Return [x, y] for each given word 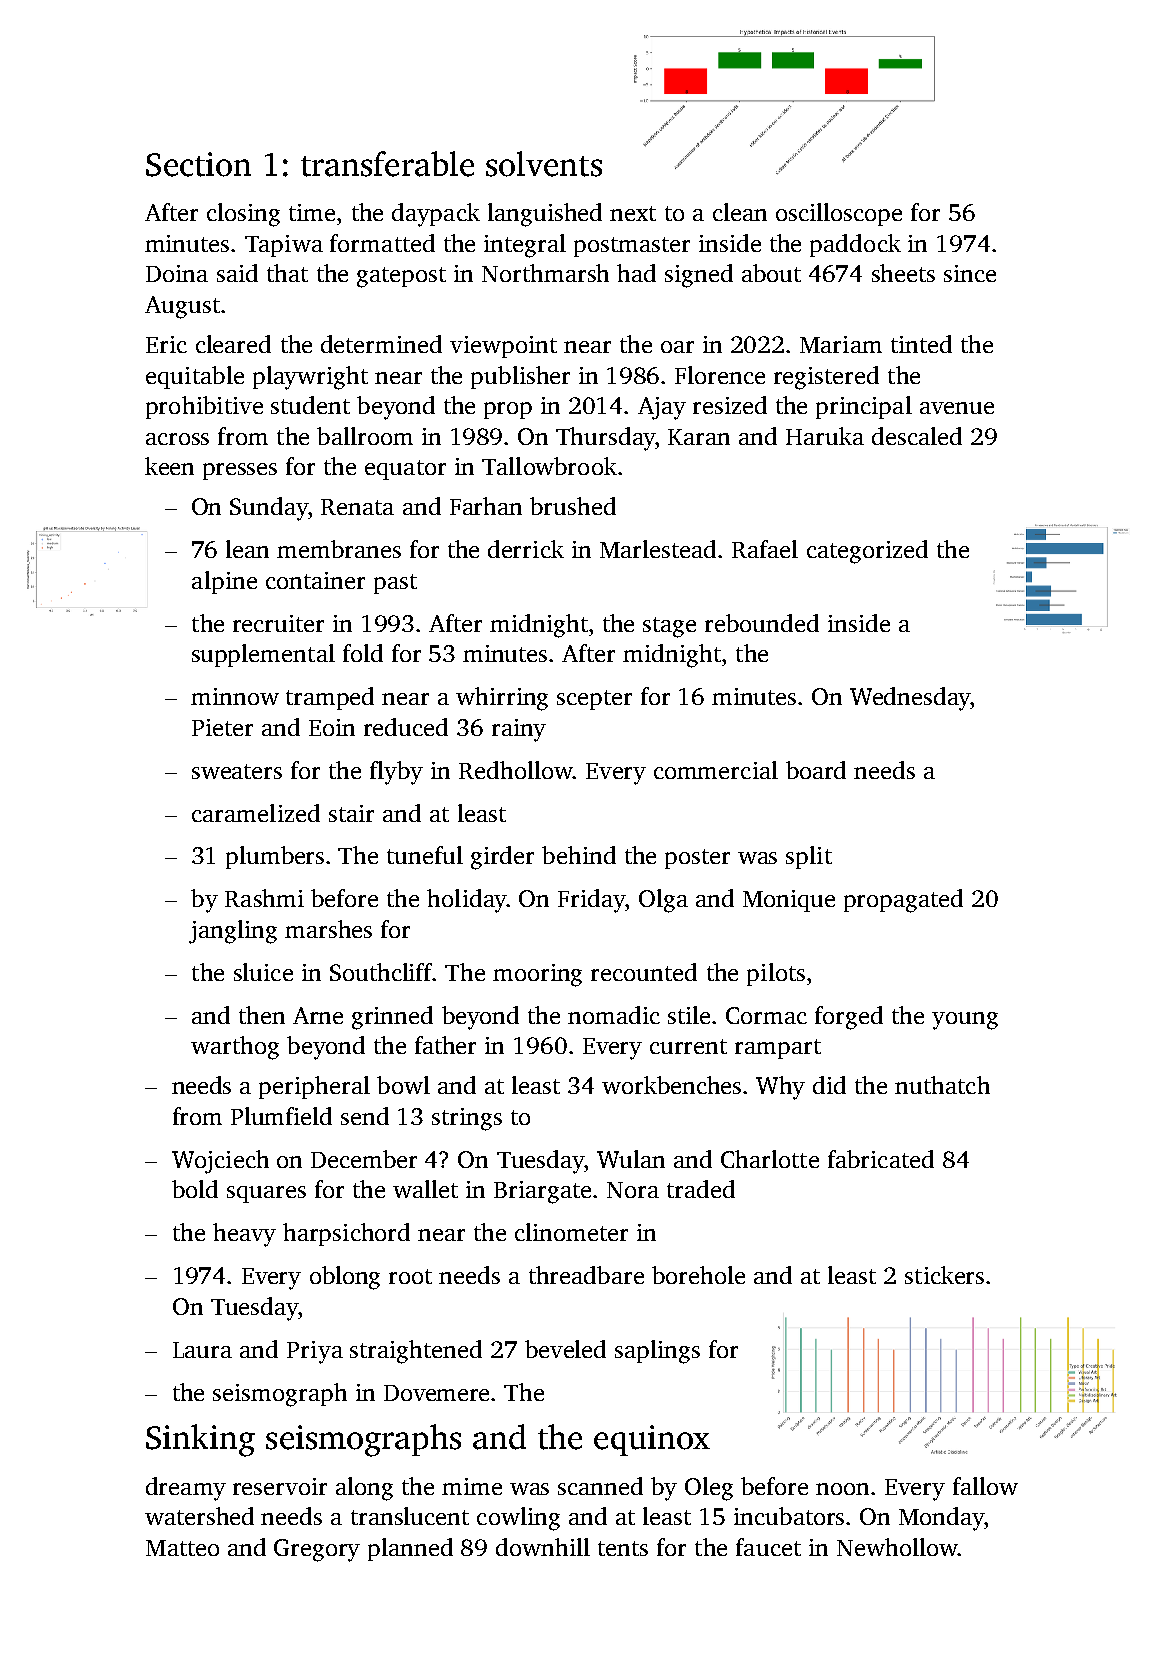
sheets [903, 273]
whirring [502, 699]
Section [198, 164]
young [965, 1021]
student [310, 405]
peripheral [314, 1087]
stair [351, 813]
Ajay [662, 408]
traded [701, 1189]
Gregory [317, 1550]
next [633, 213]
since [970, 273]
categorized [867, 552]
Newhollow [897, 1547]
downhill [543, 1547]
